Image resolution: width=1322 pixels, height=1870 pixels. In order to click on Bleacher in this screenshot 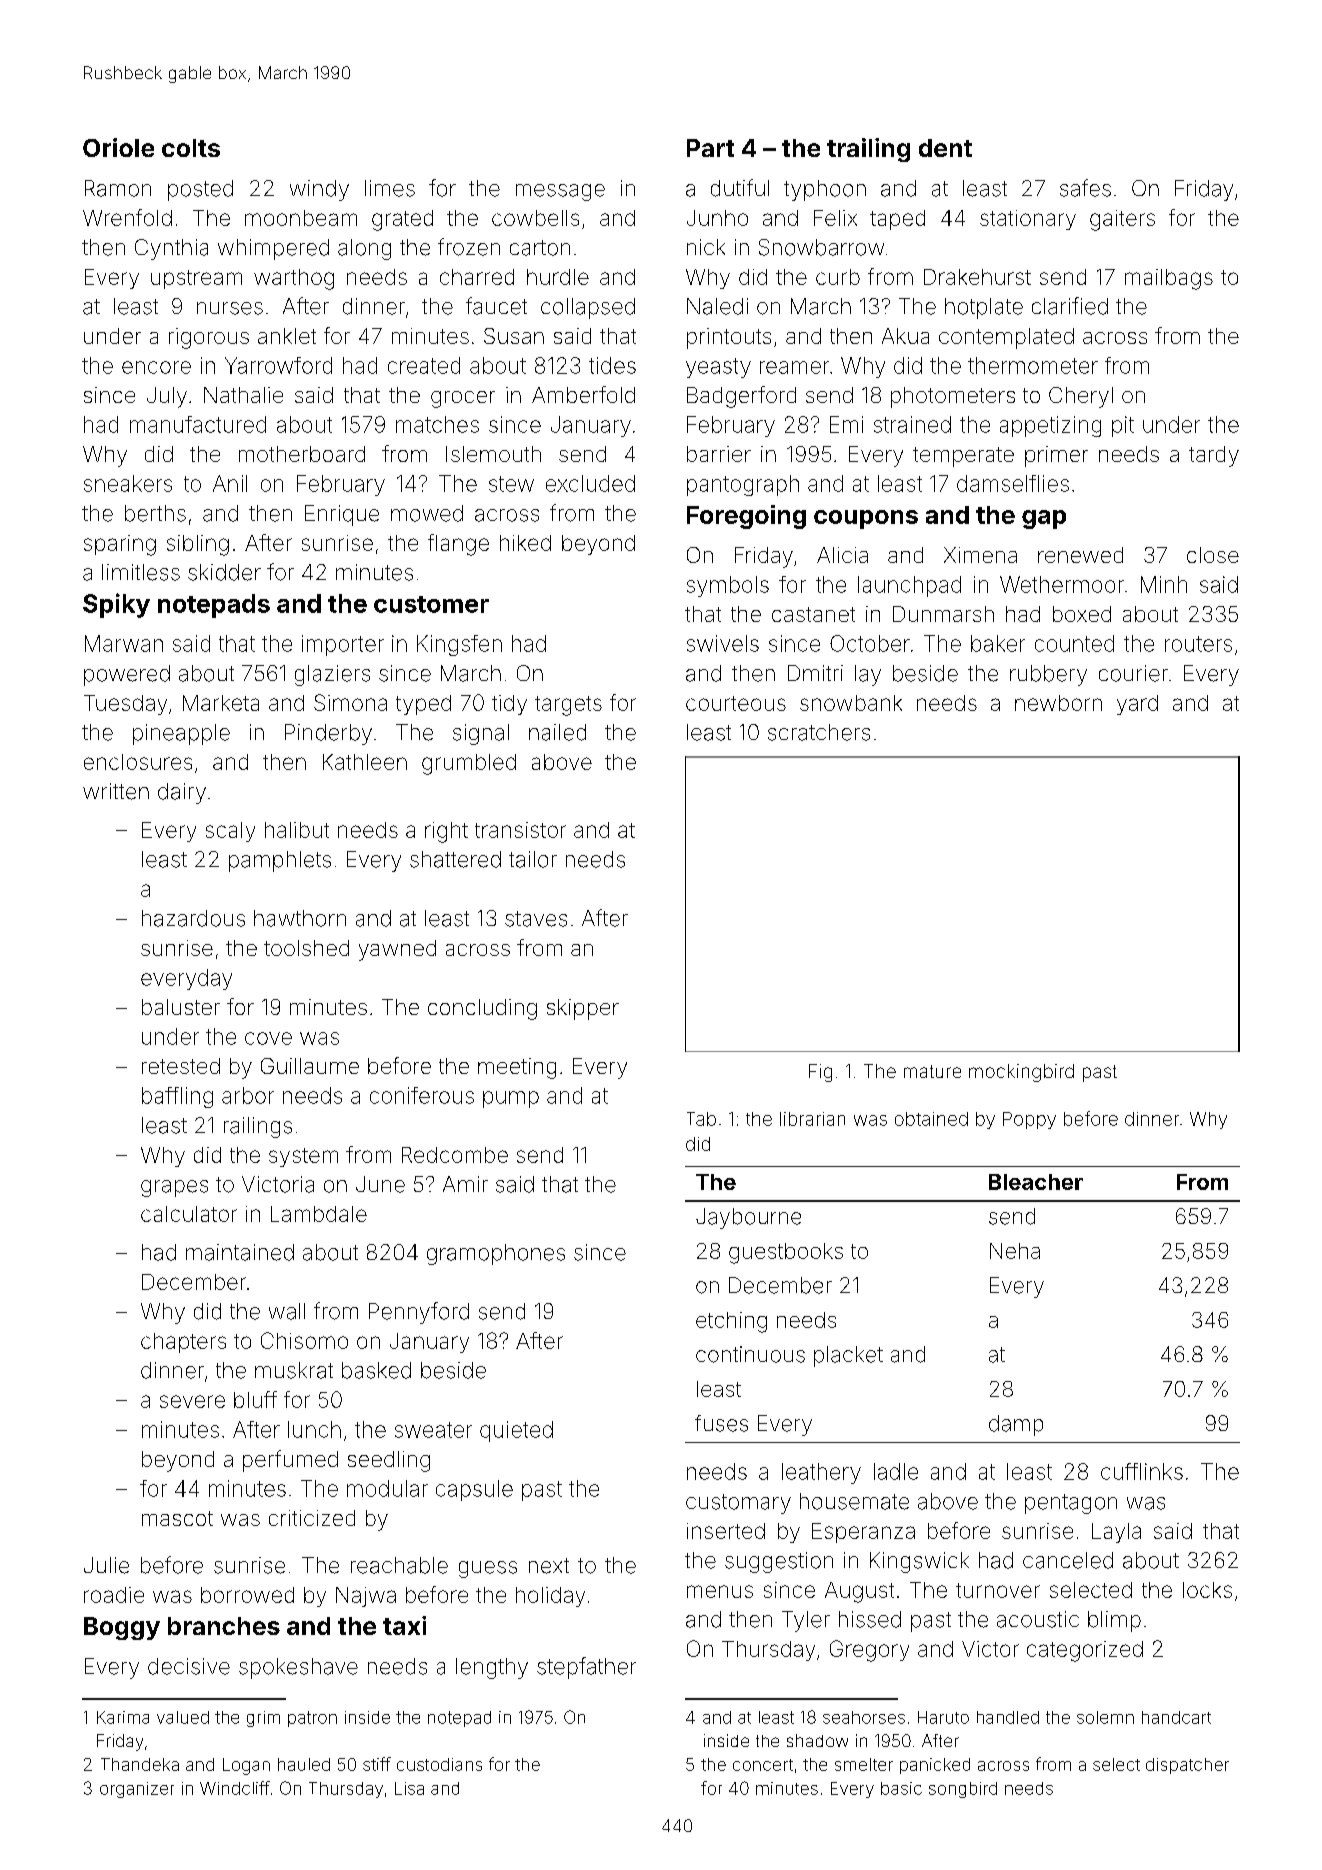, I will do `click(1036, 1182)`.
